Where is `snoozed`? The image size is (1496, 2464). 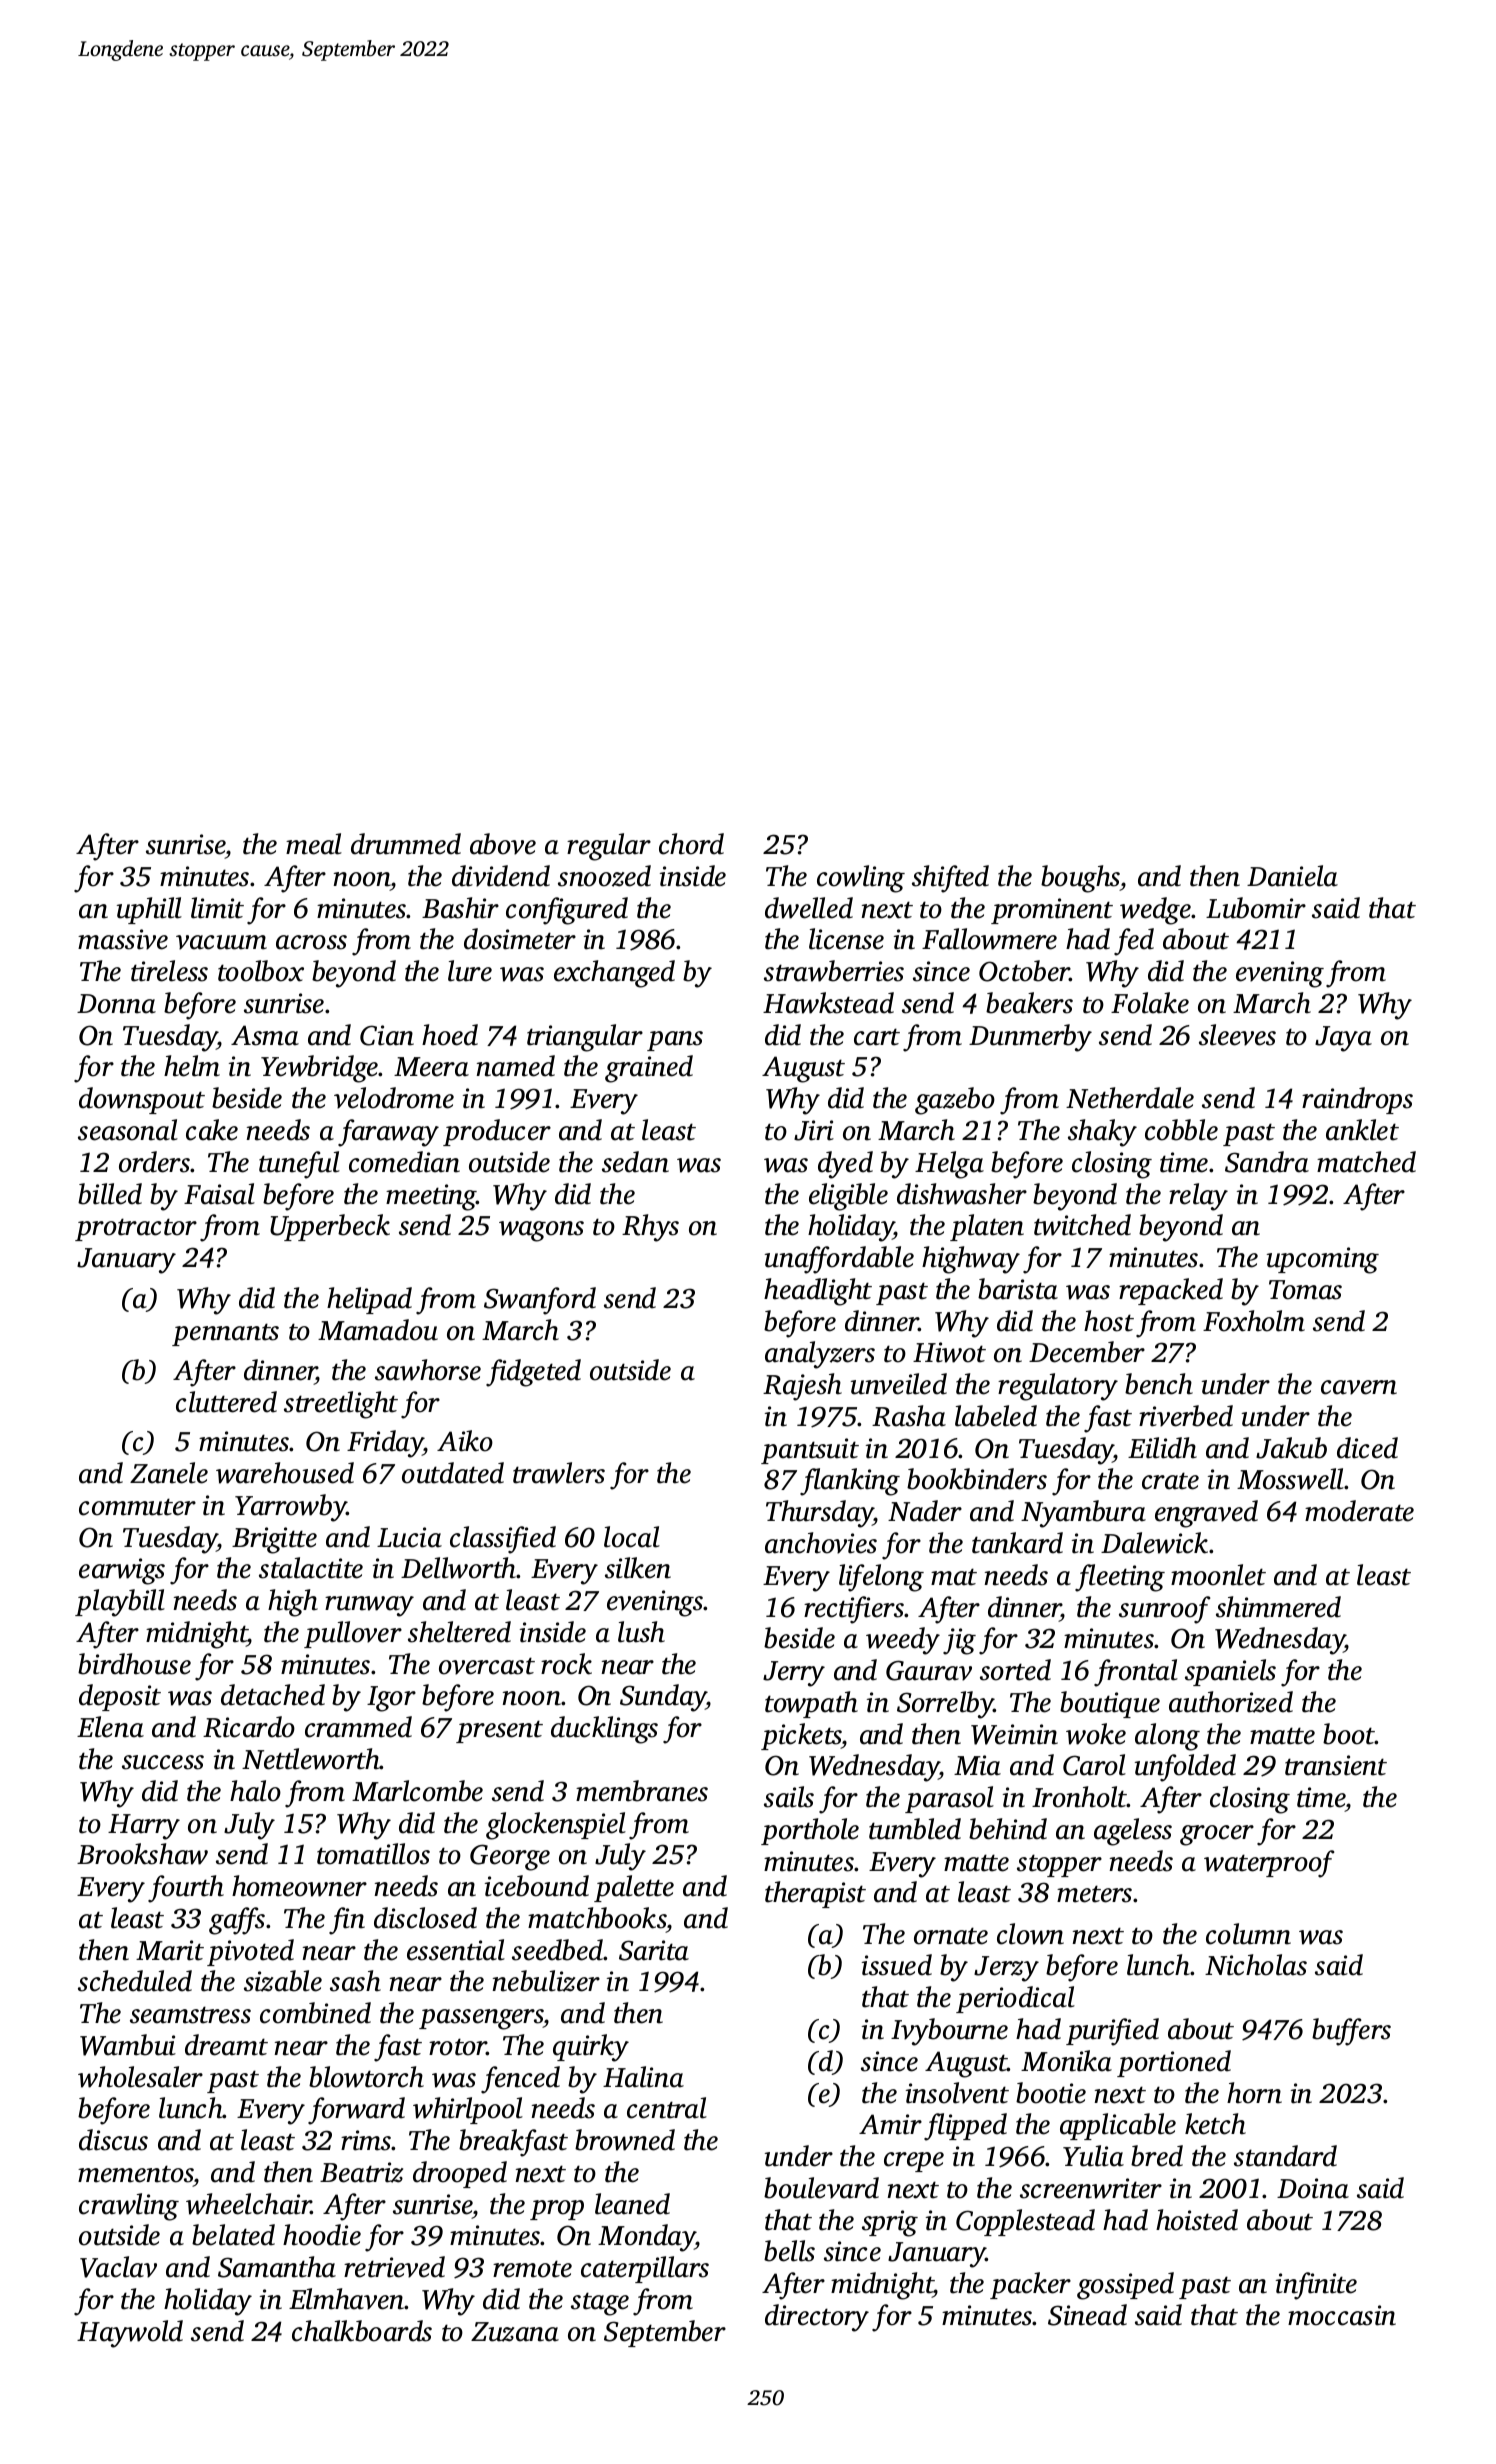 snoozed is located at coordinates (604, 876).
